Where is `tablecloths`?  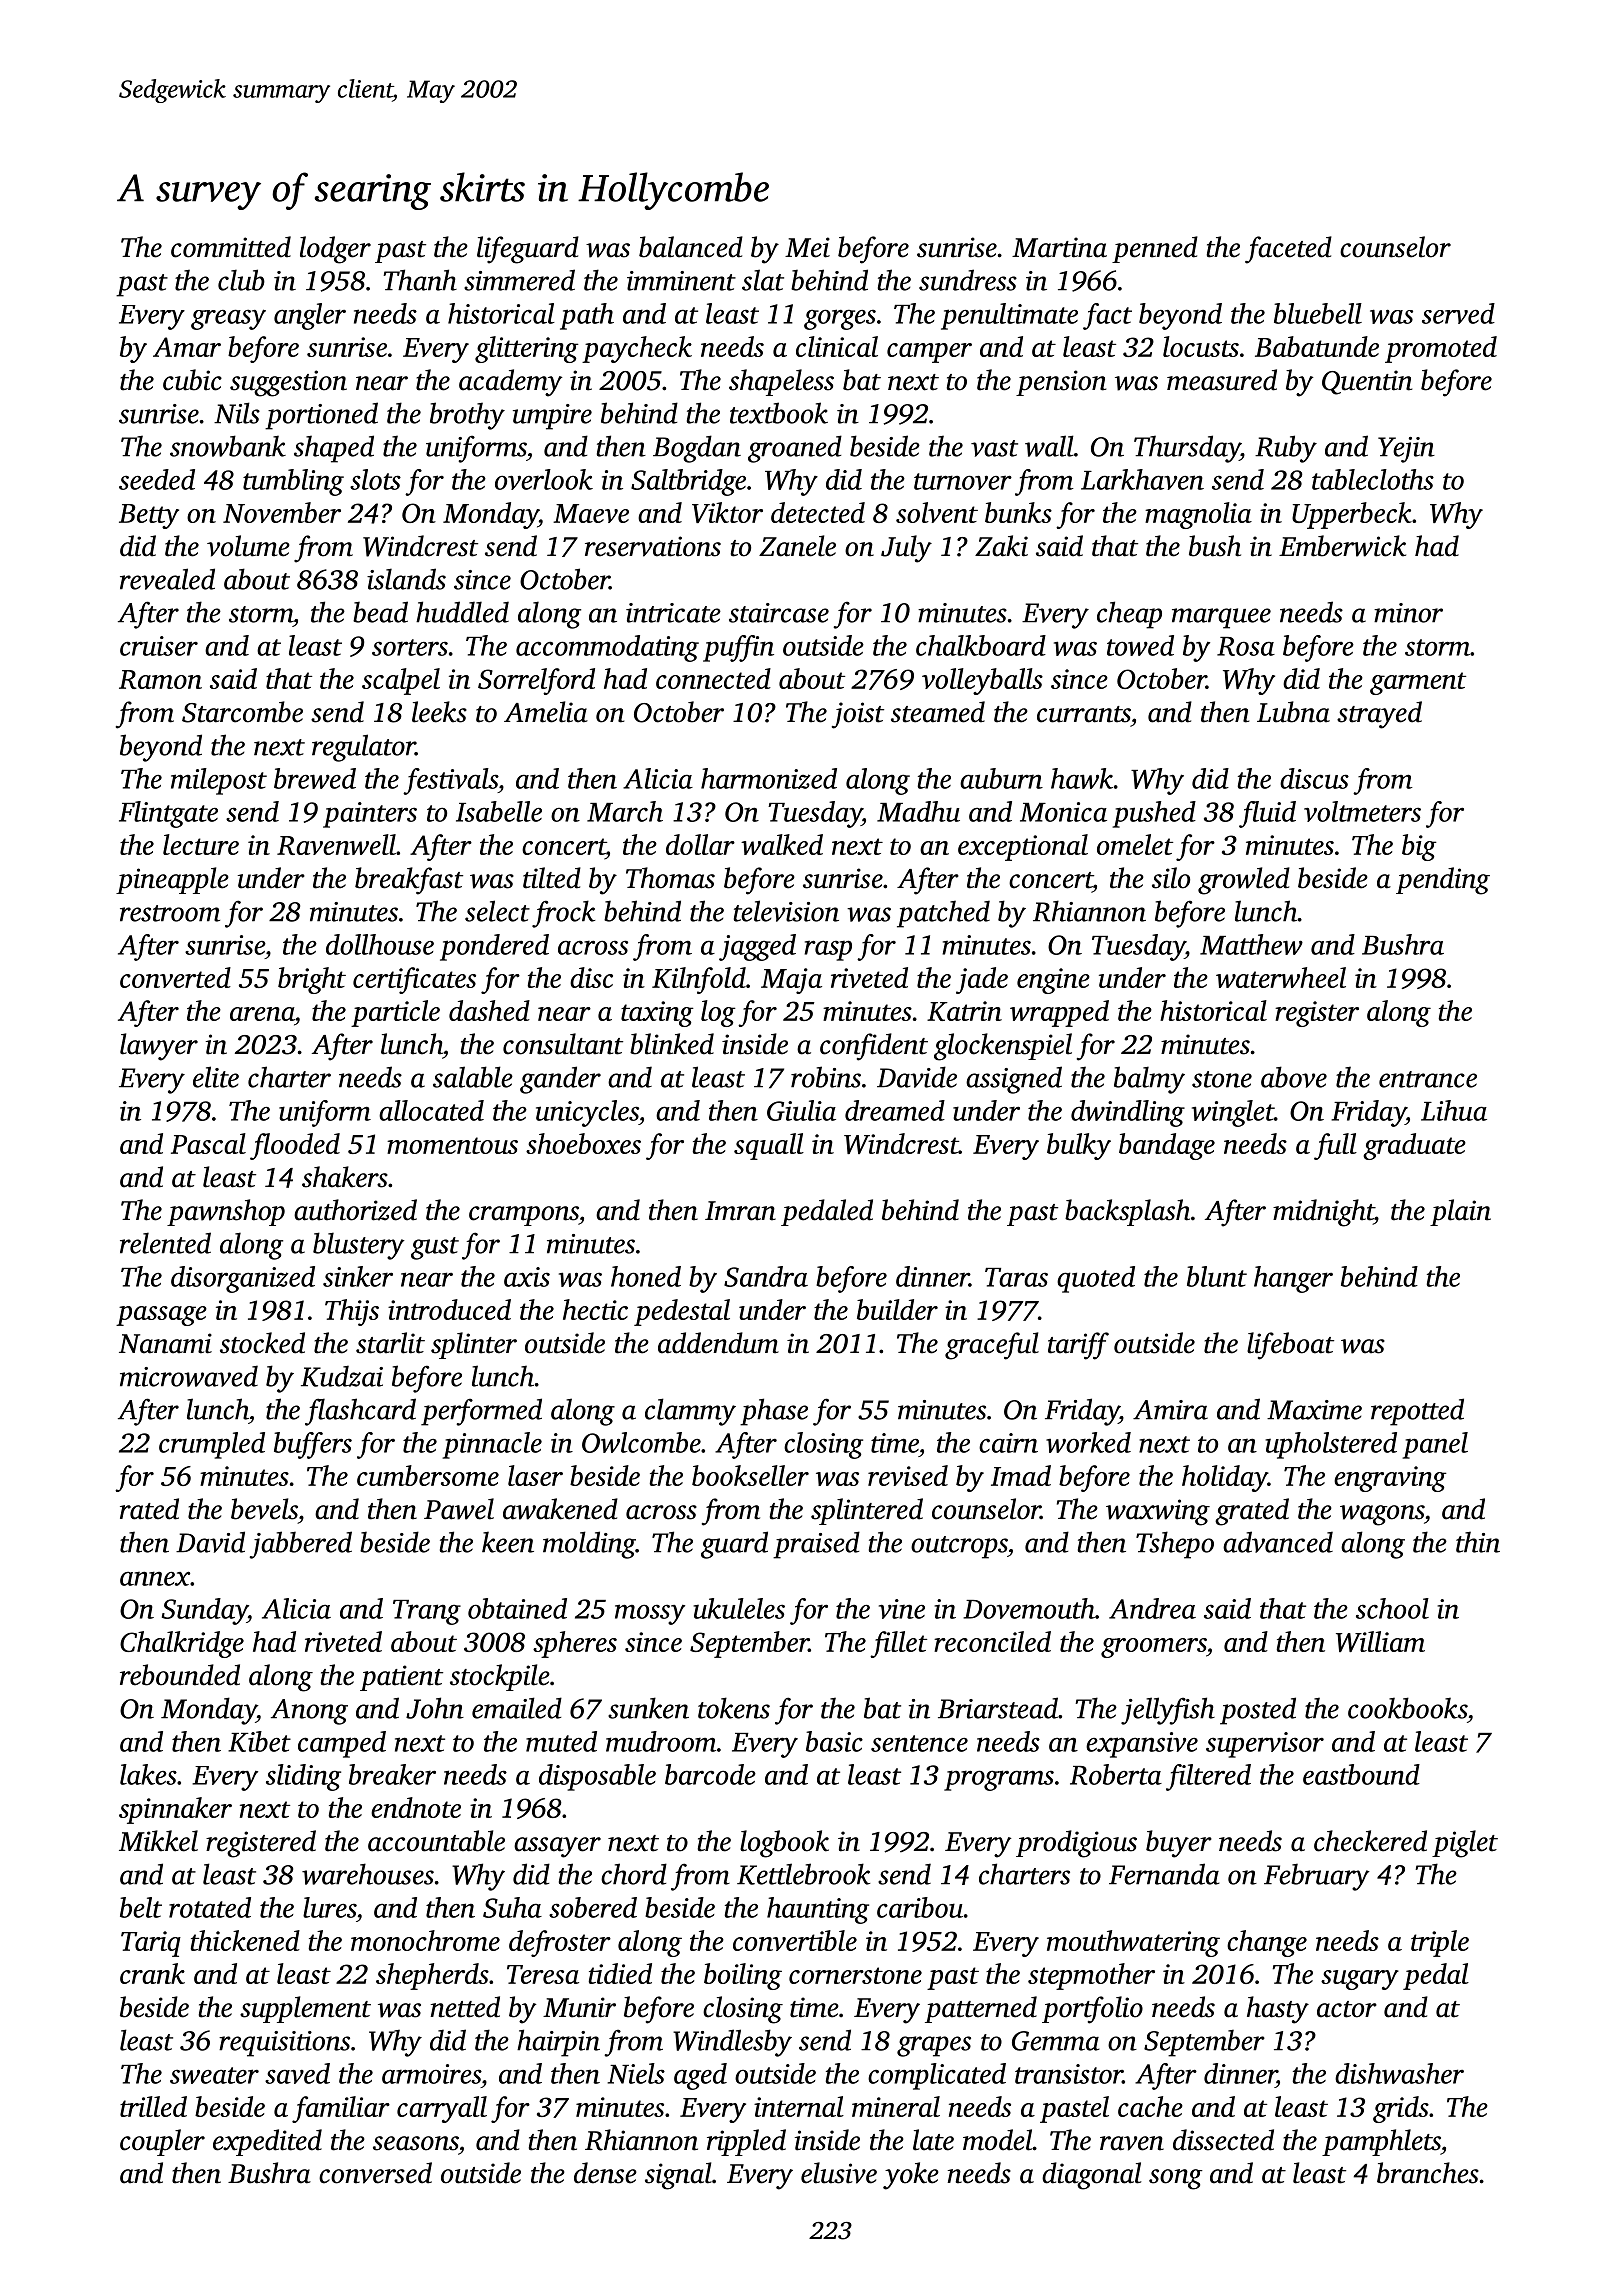
tablecloths is located at coordinates (1373, 479).
